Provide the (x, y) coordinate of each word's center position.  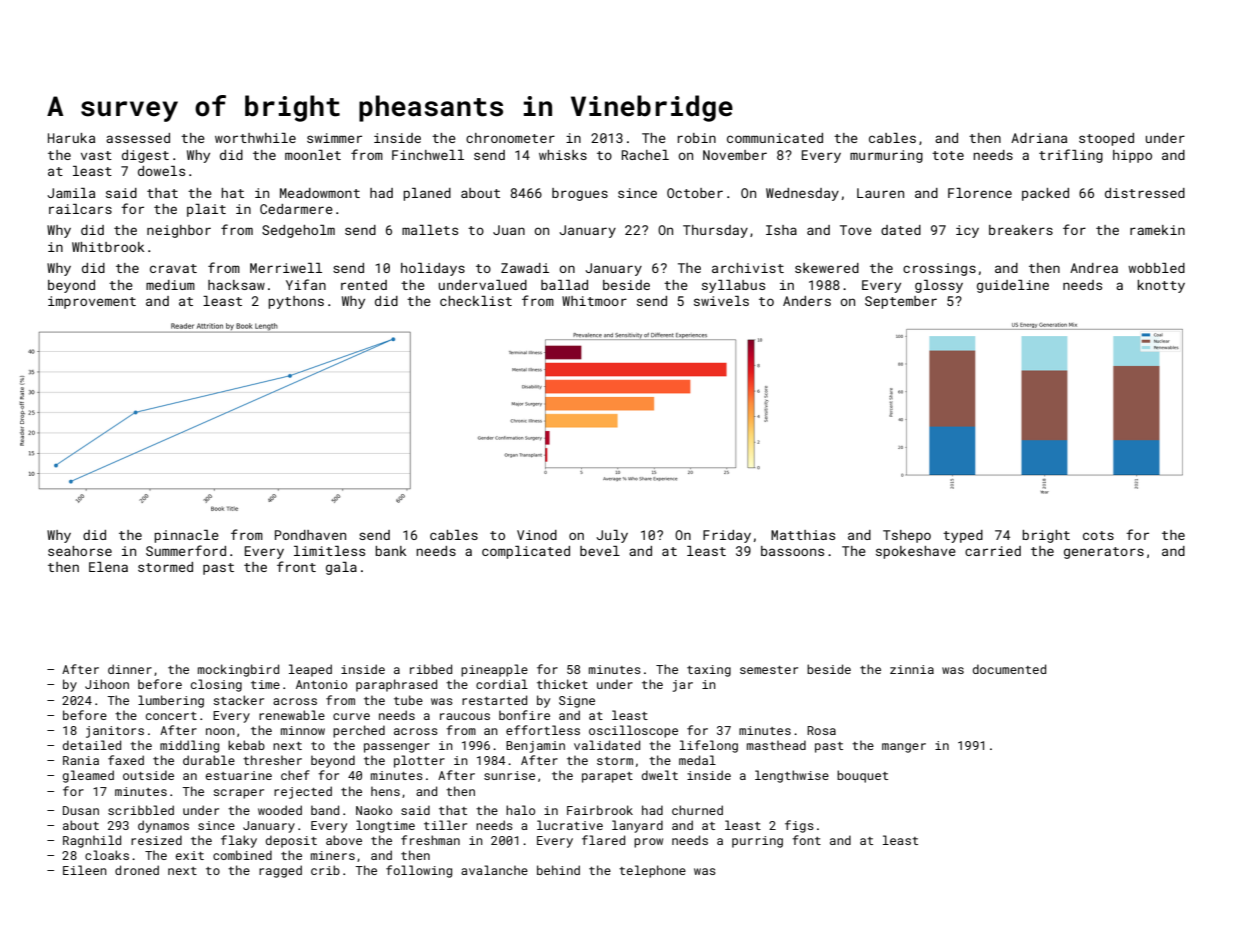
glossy (939, 286)
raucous (465, 716)
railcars (80, 209)
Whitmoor (594, 301)
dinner (130, 669)
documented (1009, 669)
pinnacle (186, 536)
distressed (1145, 193)
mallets (430, 230)
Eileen (85, 870)
